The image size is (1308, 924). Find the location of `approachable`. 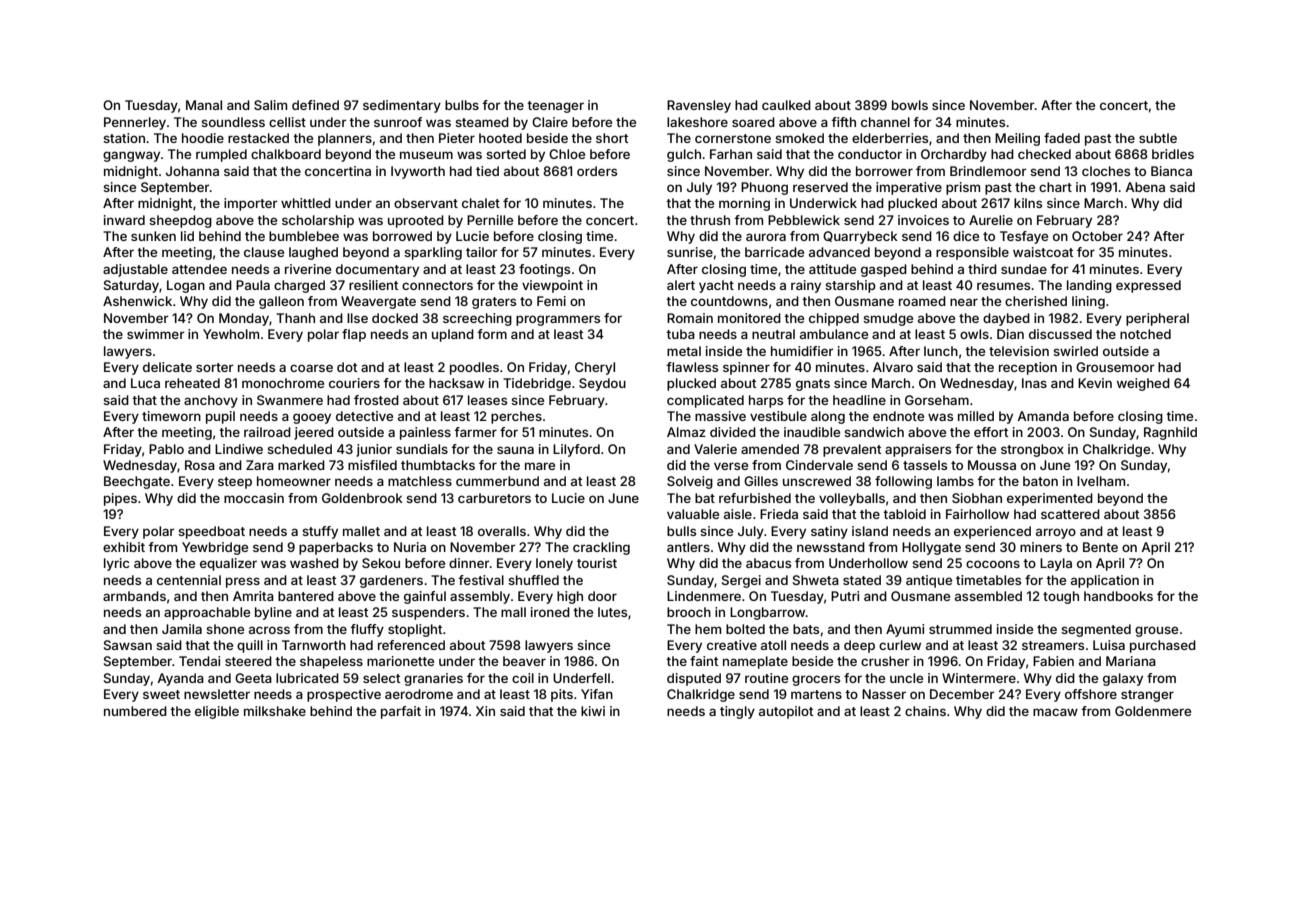

approachable is located at coordinates (207, 613).
